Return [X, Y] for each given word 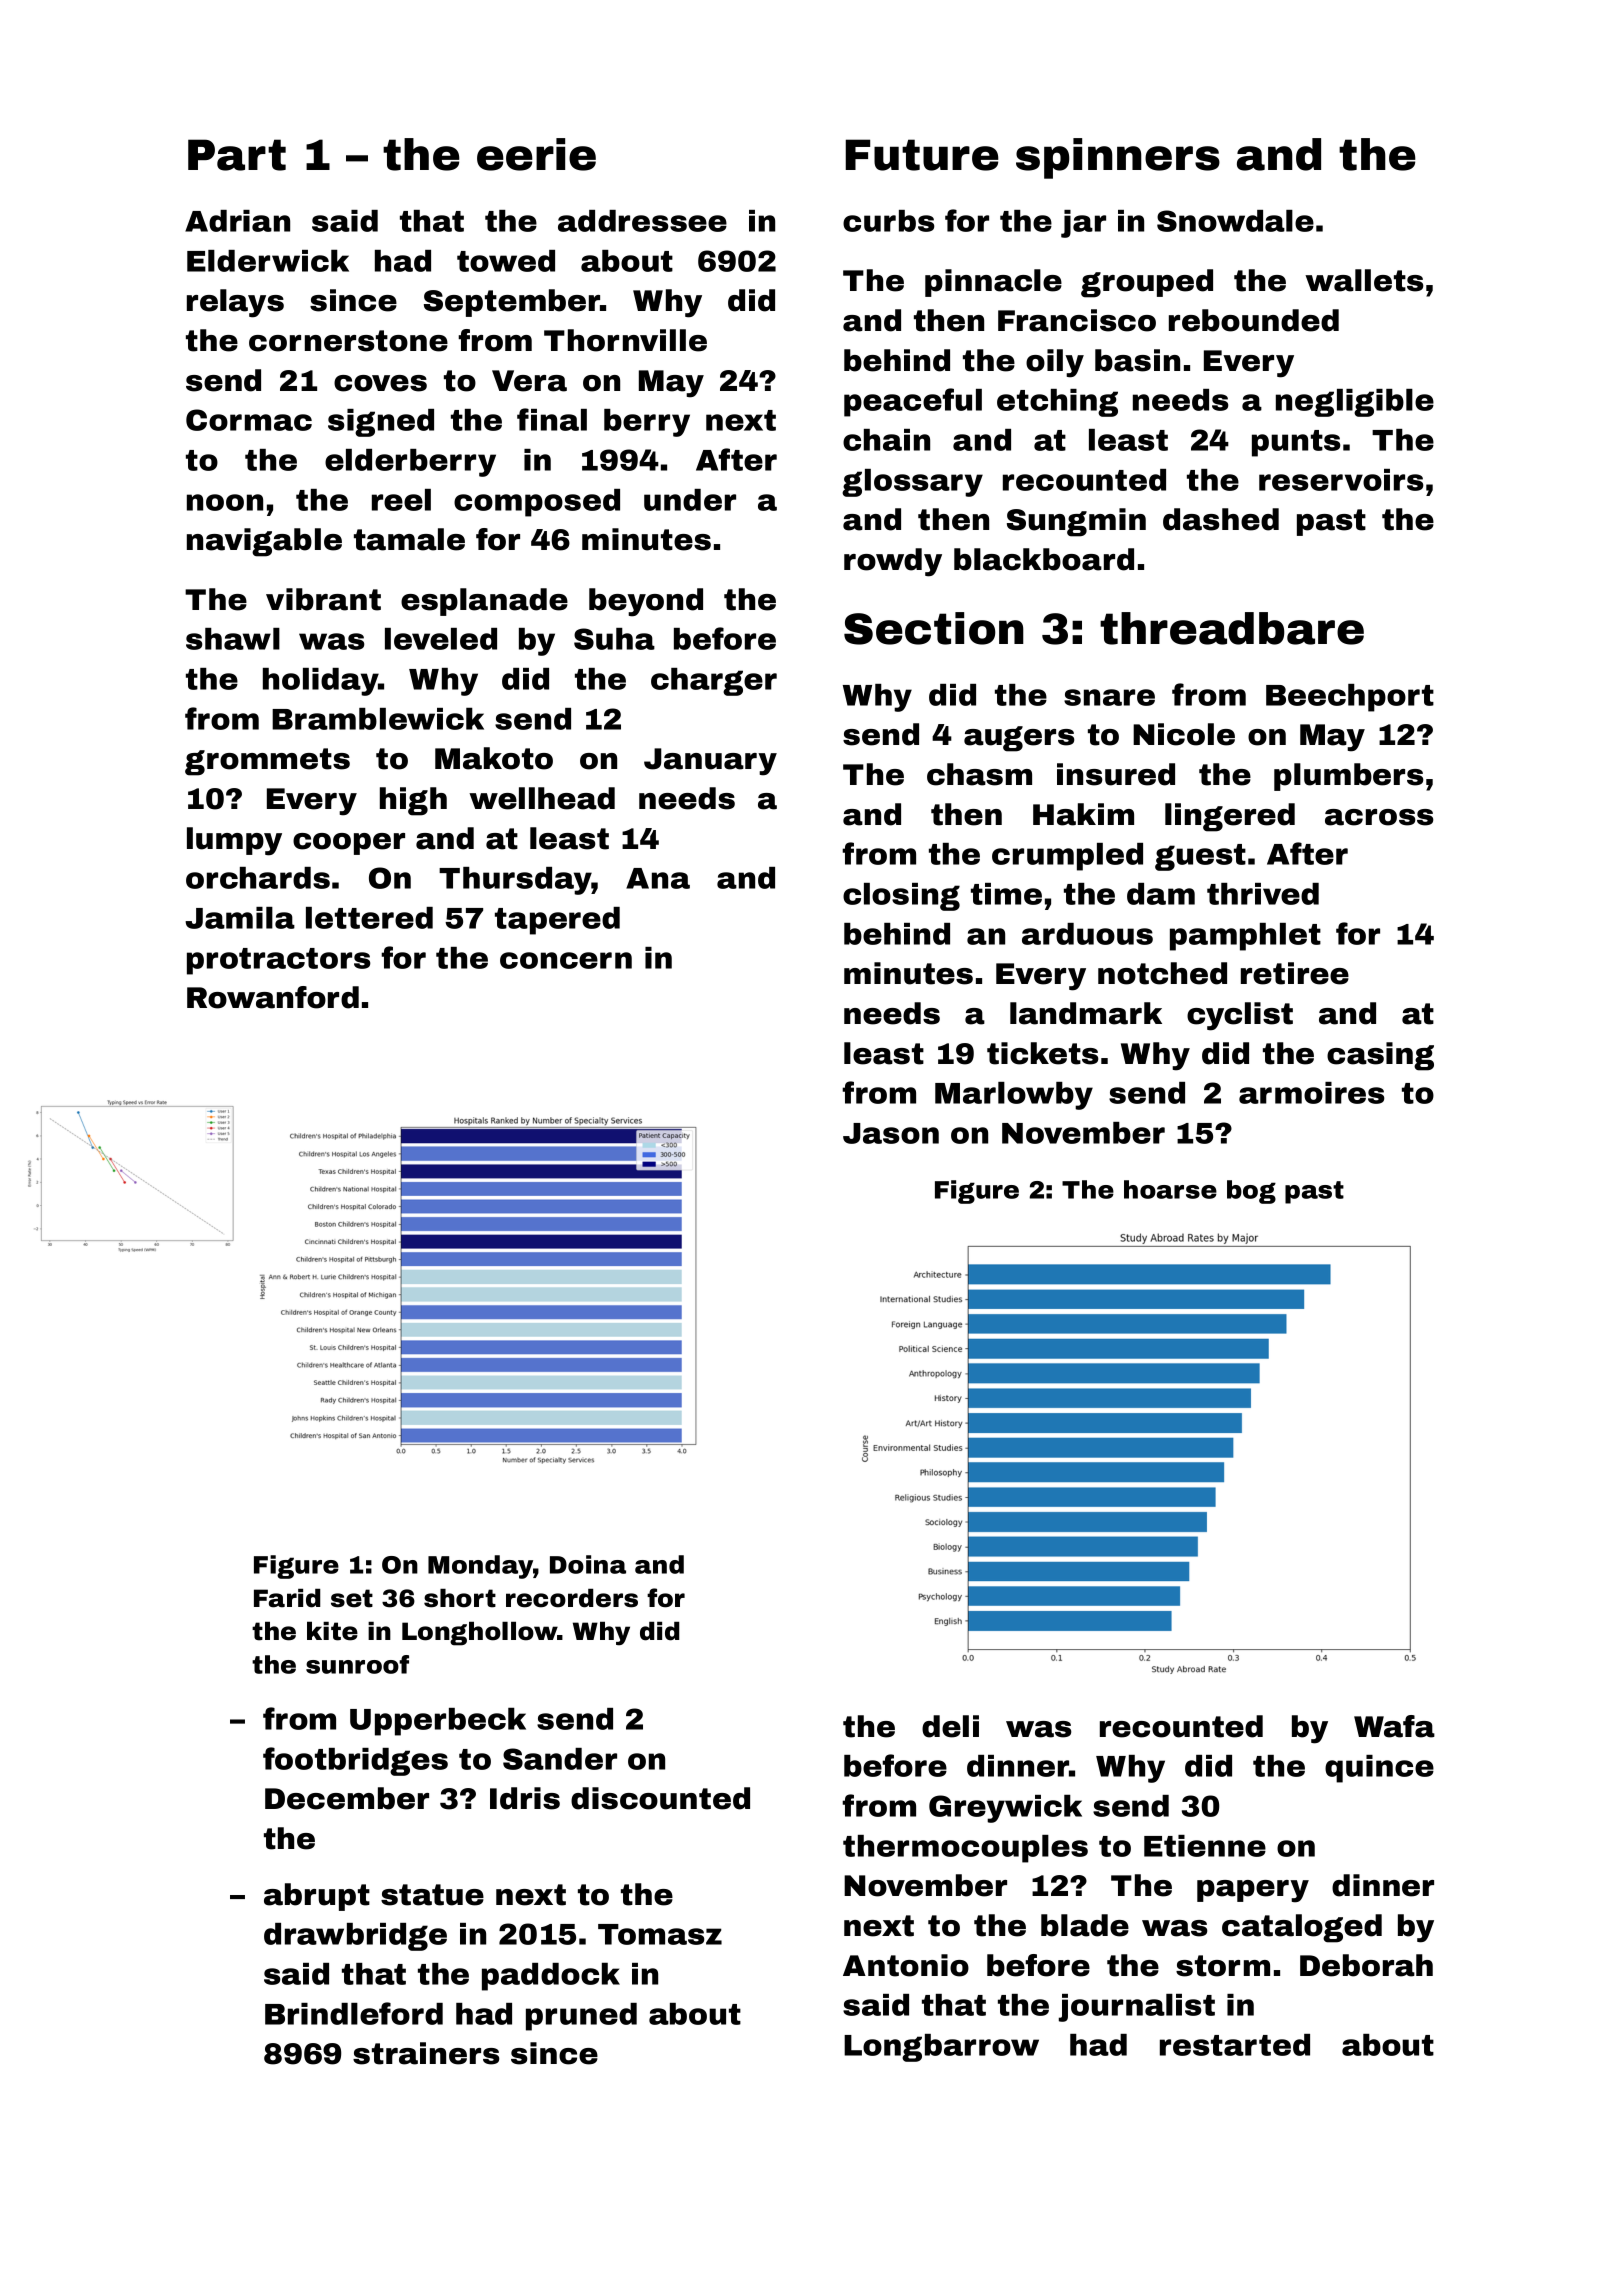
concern [566, 960]
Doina [588, 1564]
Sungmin [1076, 522]
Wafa [1394, 1726]
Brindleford [354, 2013]
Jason [891, 1133]
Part [237, 155]
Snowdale [1235, 221]
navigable [264, 542]
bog [1251, 1192]
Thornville [625, 340]
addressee [642, 221]
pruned [581, 2017]
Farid [287, 1598]
